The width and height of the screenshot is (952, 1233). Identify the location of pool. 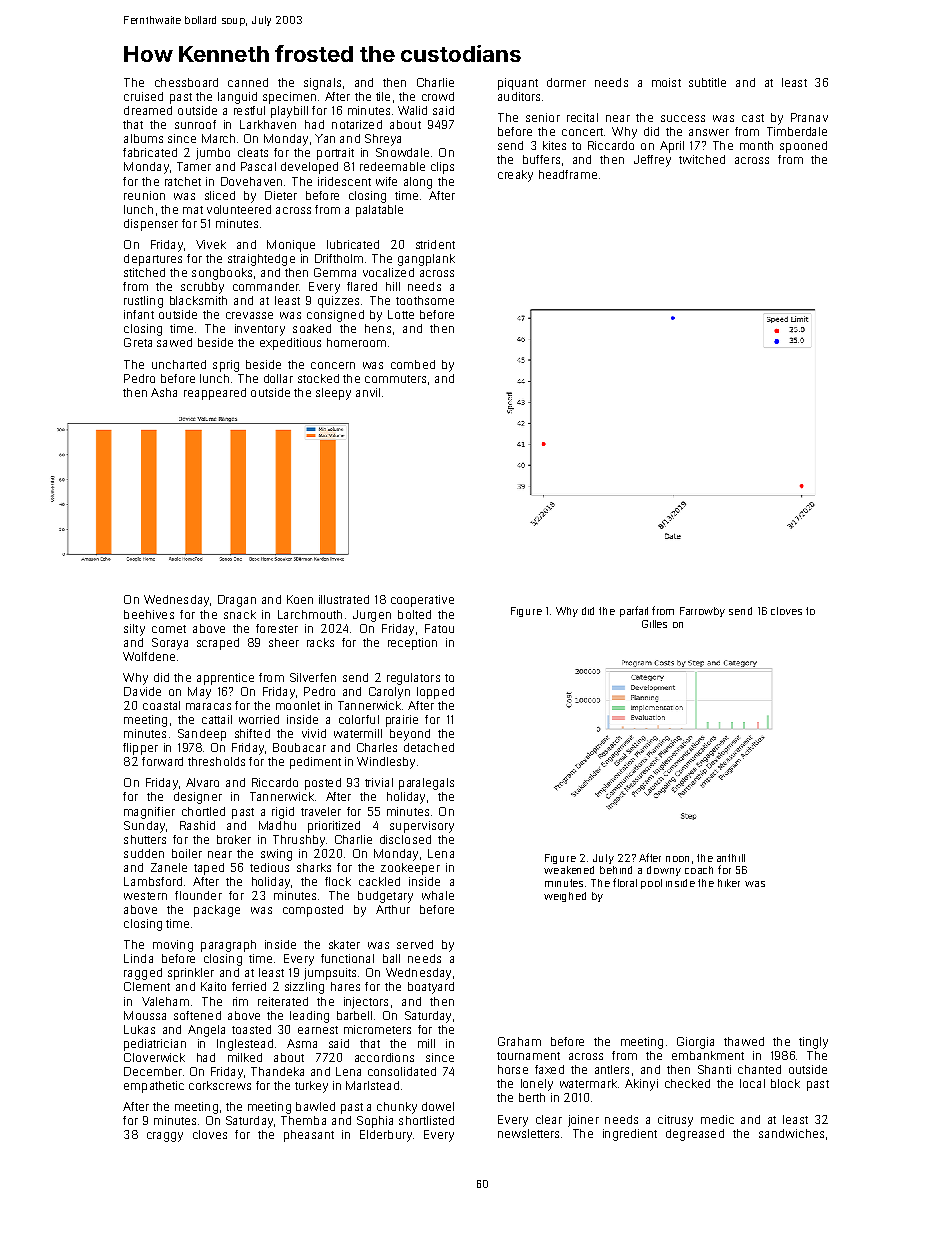
(651, 884).
